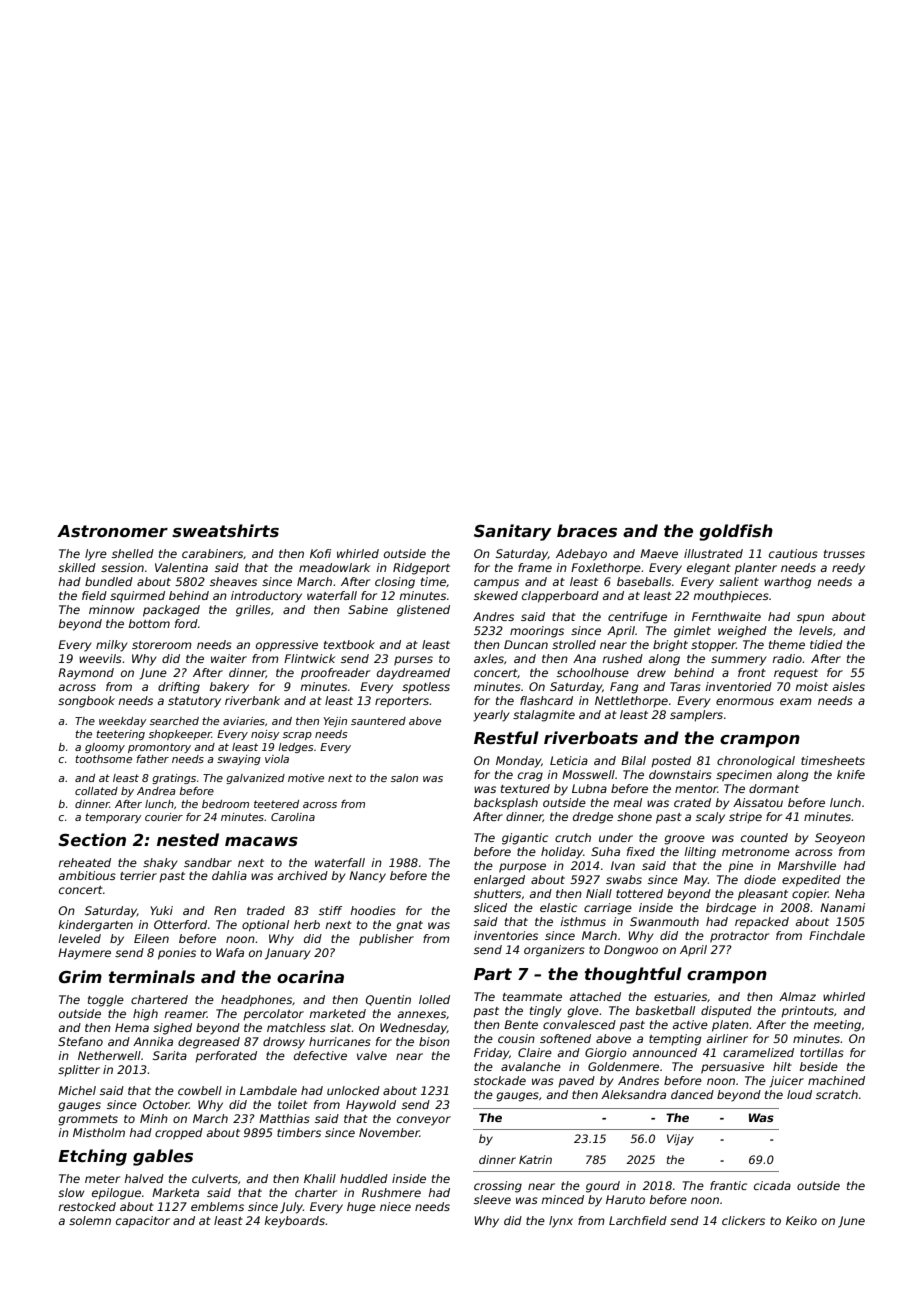 The height and width of the screenshot is (1308, 924). Describe the element at coordinates (743, 1220) in the screenshot. I see `clickers` at that location.
